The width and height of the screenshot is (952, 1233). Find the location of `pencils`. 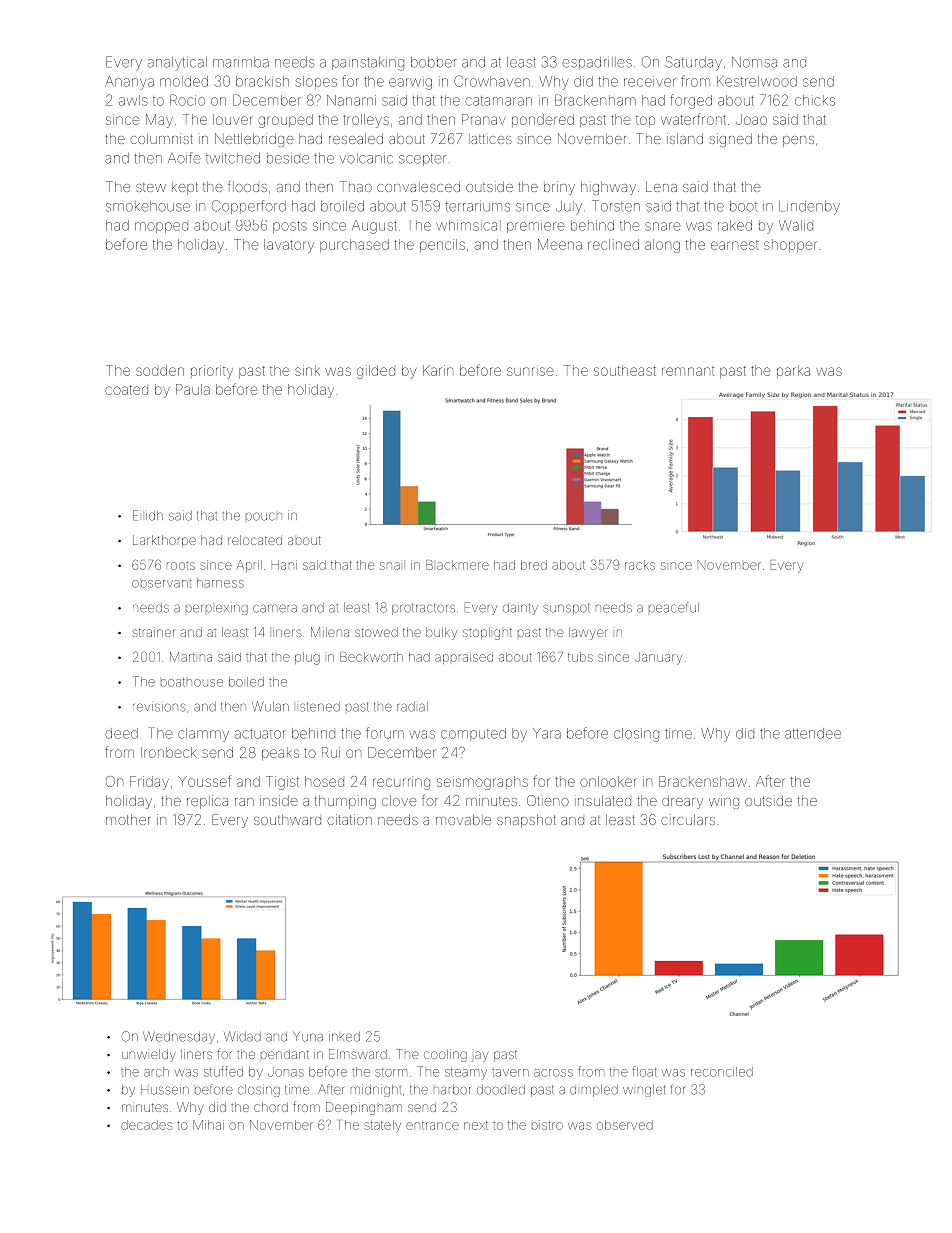

pencils is located at coordinates (442, 246).
